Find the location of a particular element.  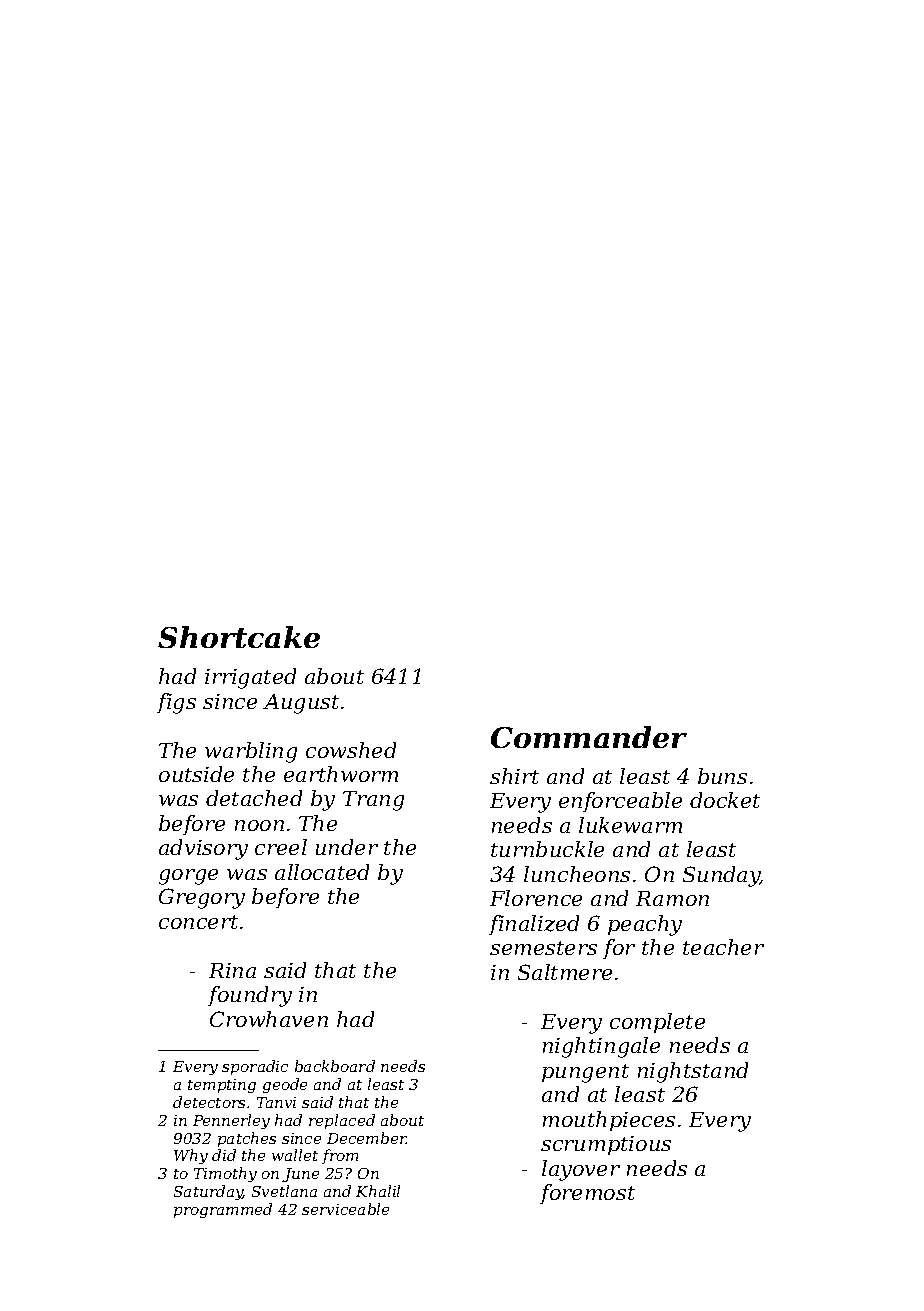

nightingale is located at coordinates (601, 1047).
